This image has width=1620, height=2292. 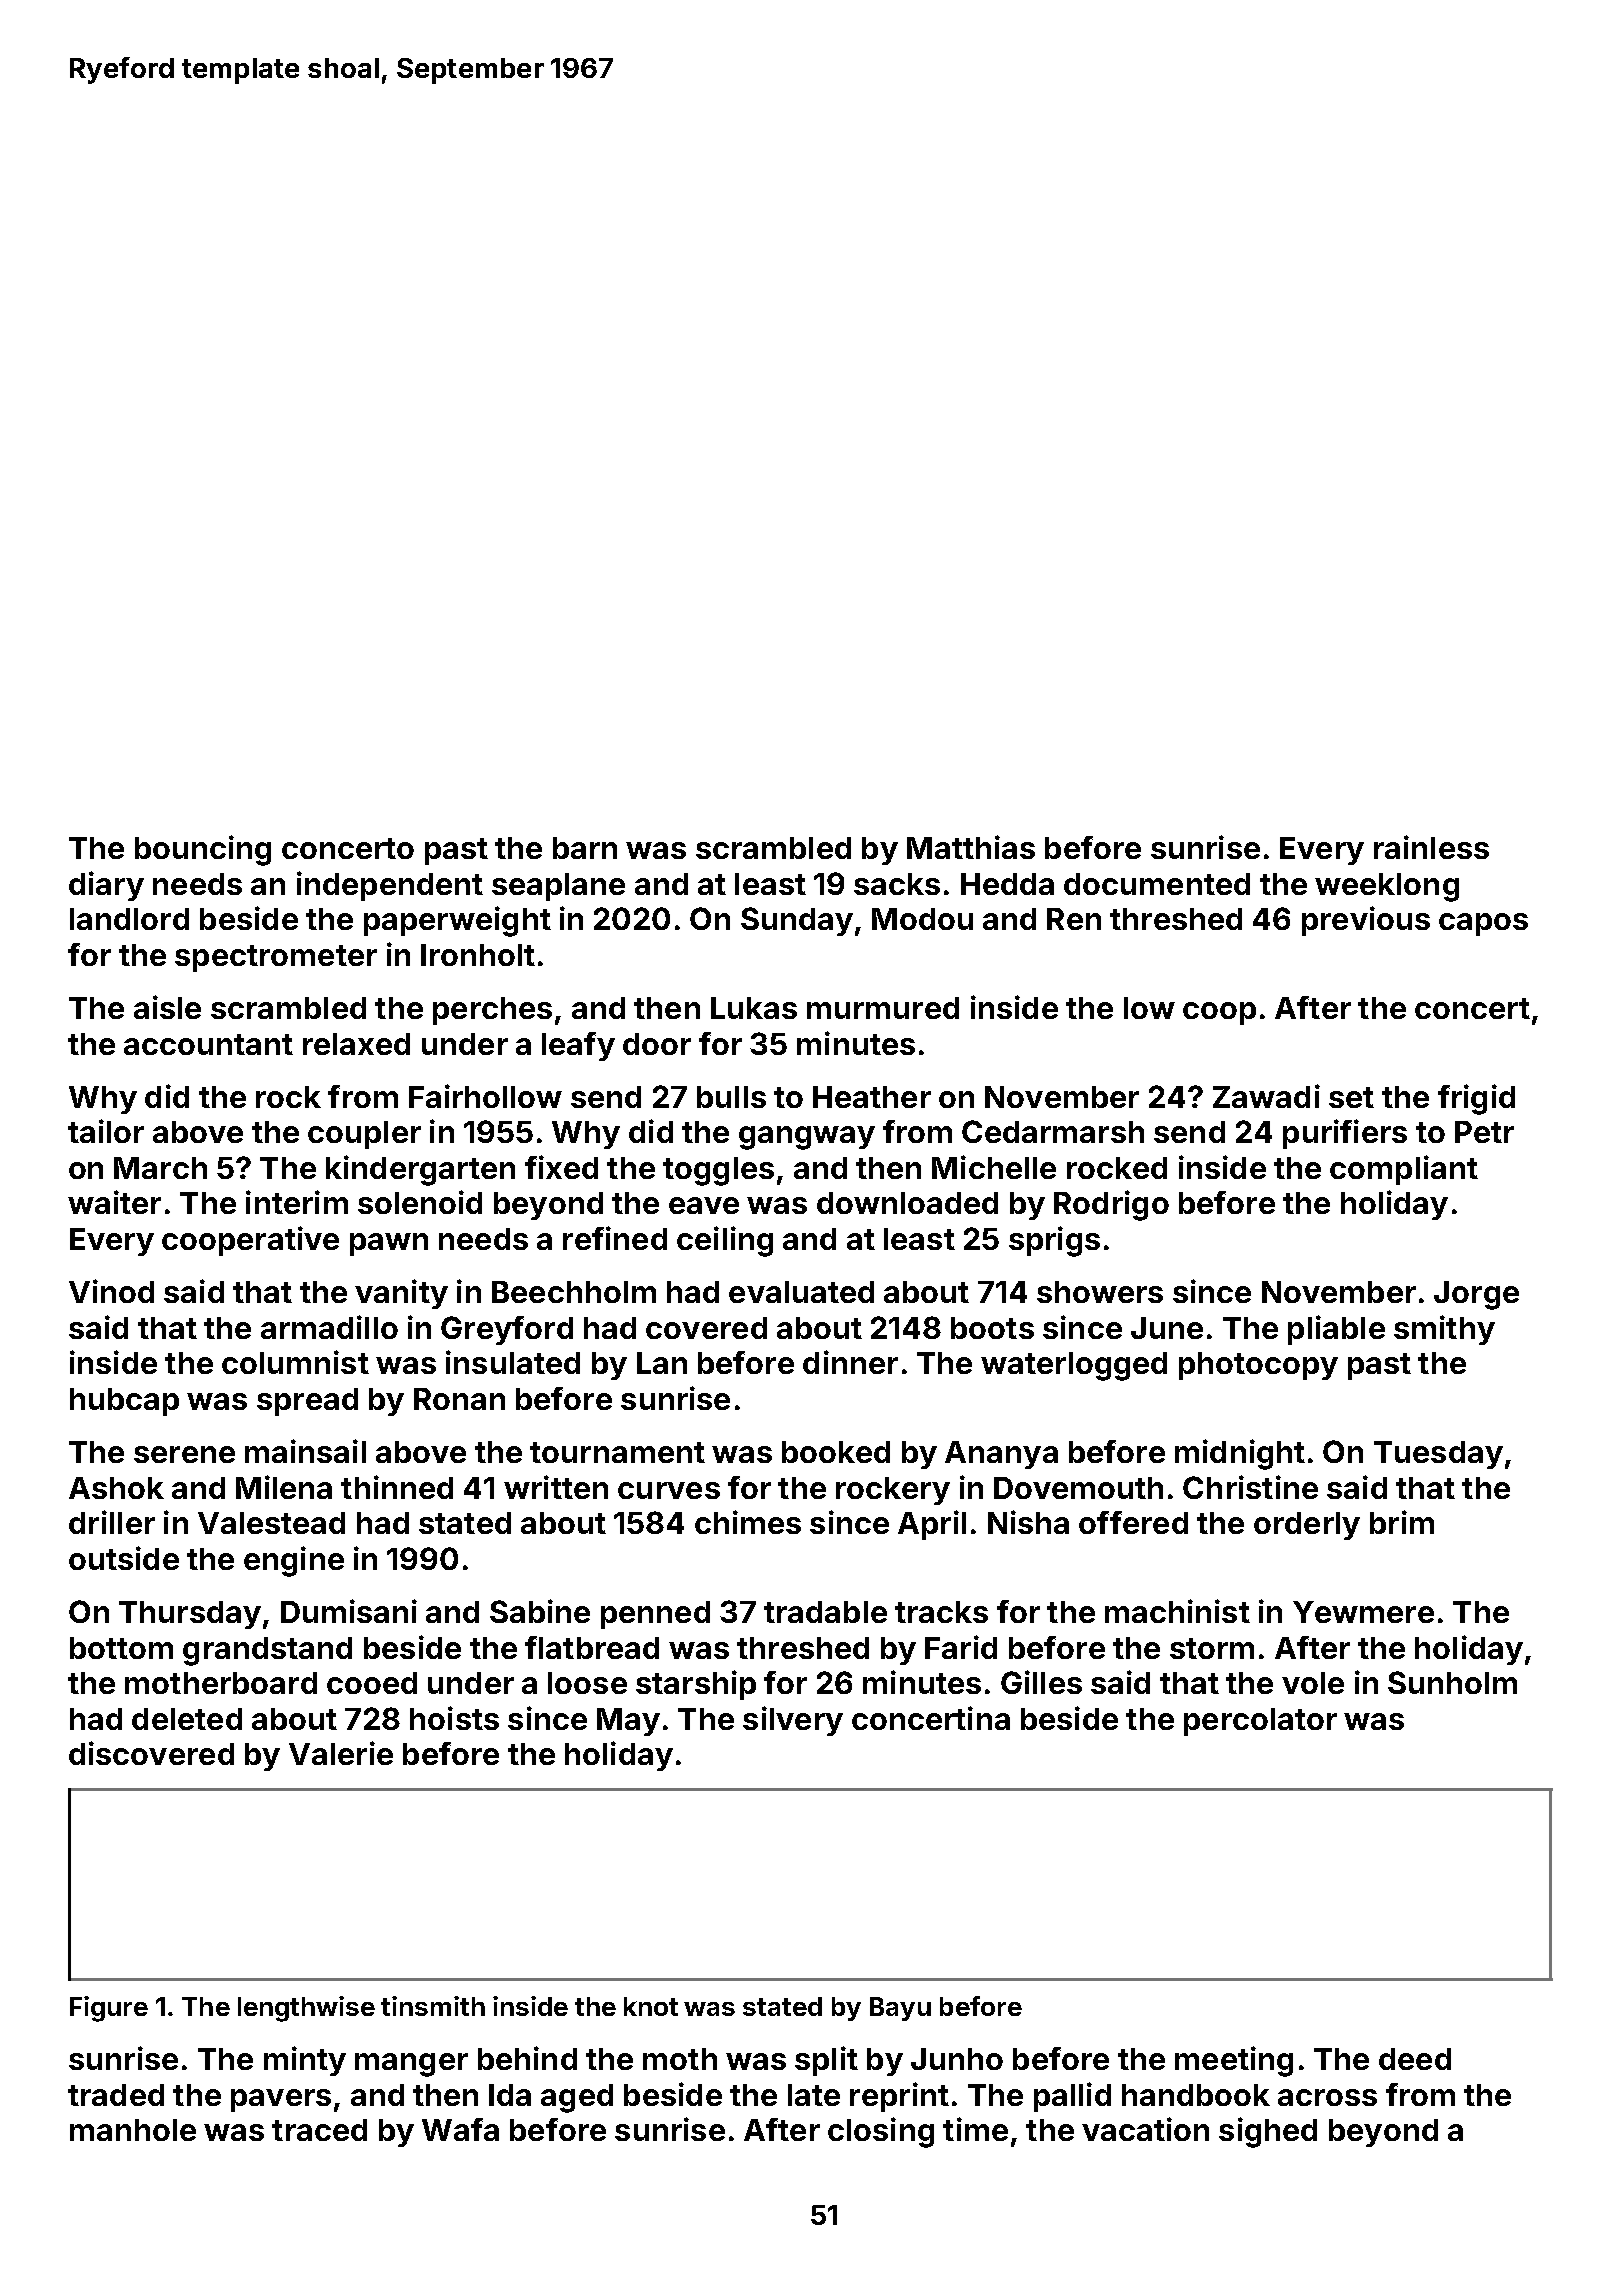 I want to click on bouncing, so click(x=203, y=850).
